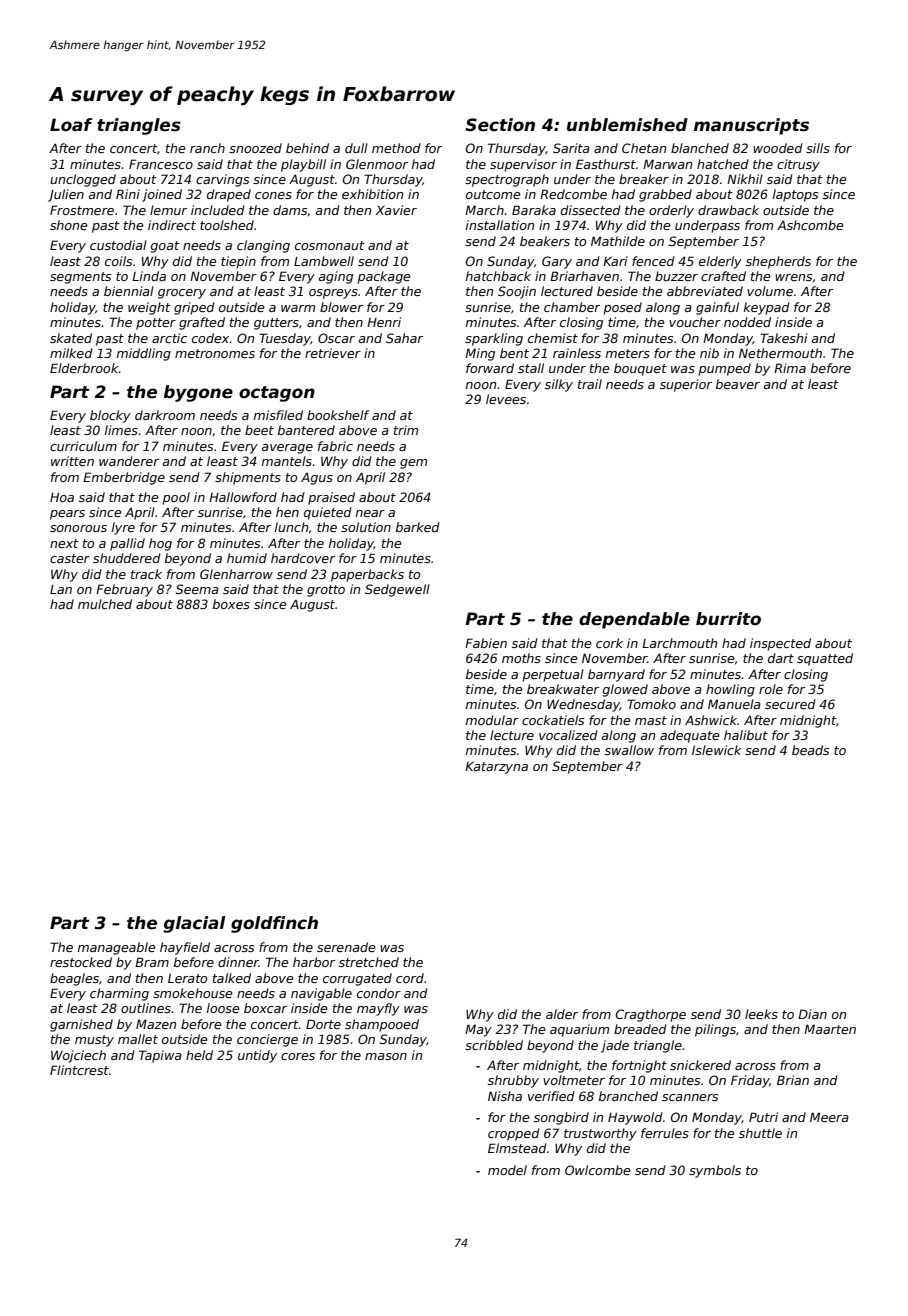 This screenshot has width=908, height=1316. I want to click on moths, so click(521, 658).
